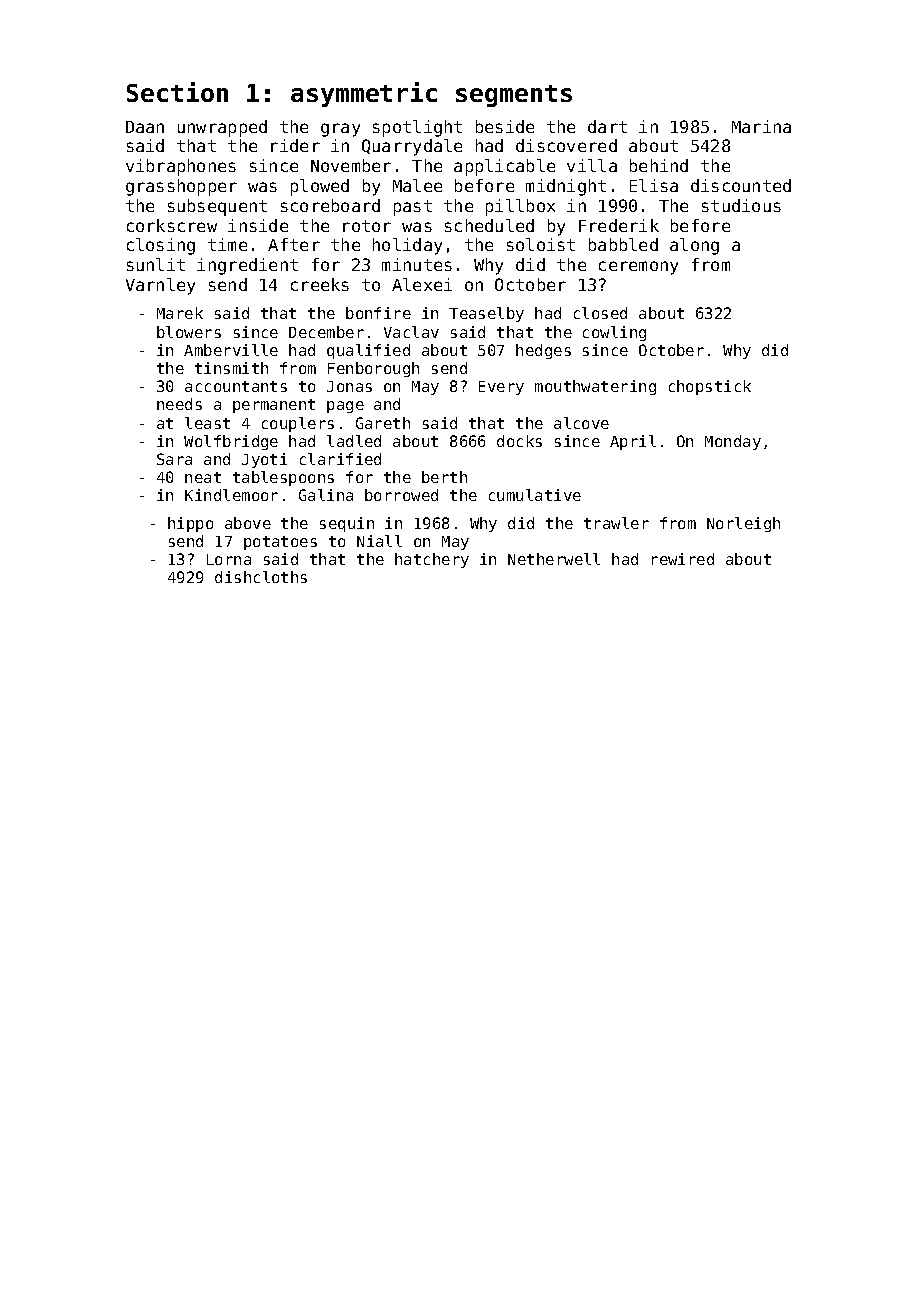 The height and width of the page is (1311, 924). What do you see at coordinates (554, 559) in the page?
I see `Netherwell` at bounding box center [554, 559].
